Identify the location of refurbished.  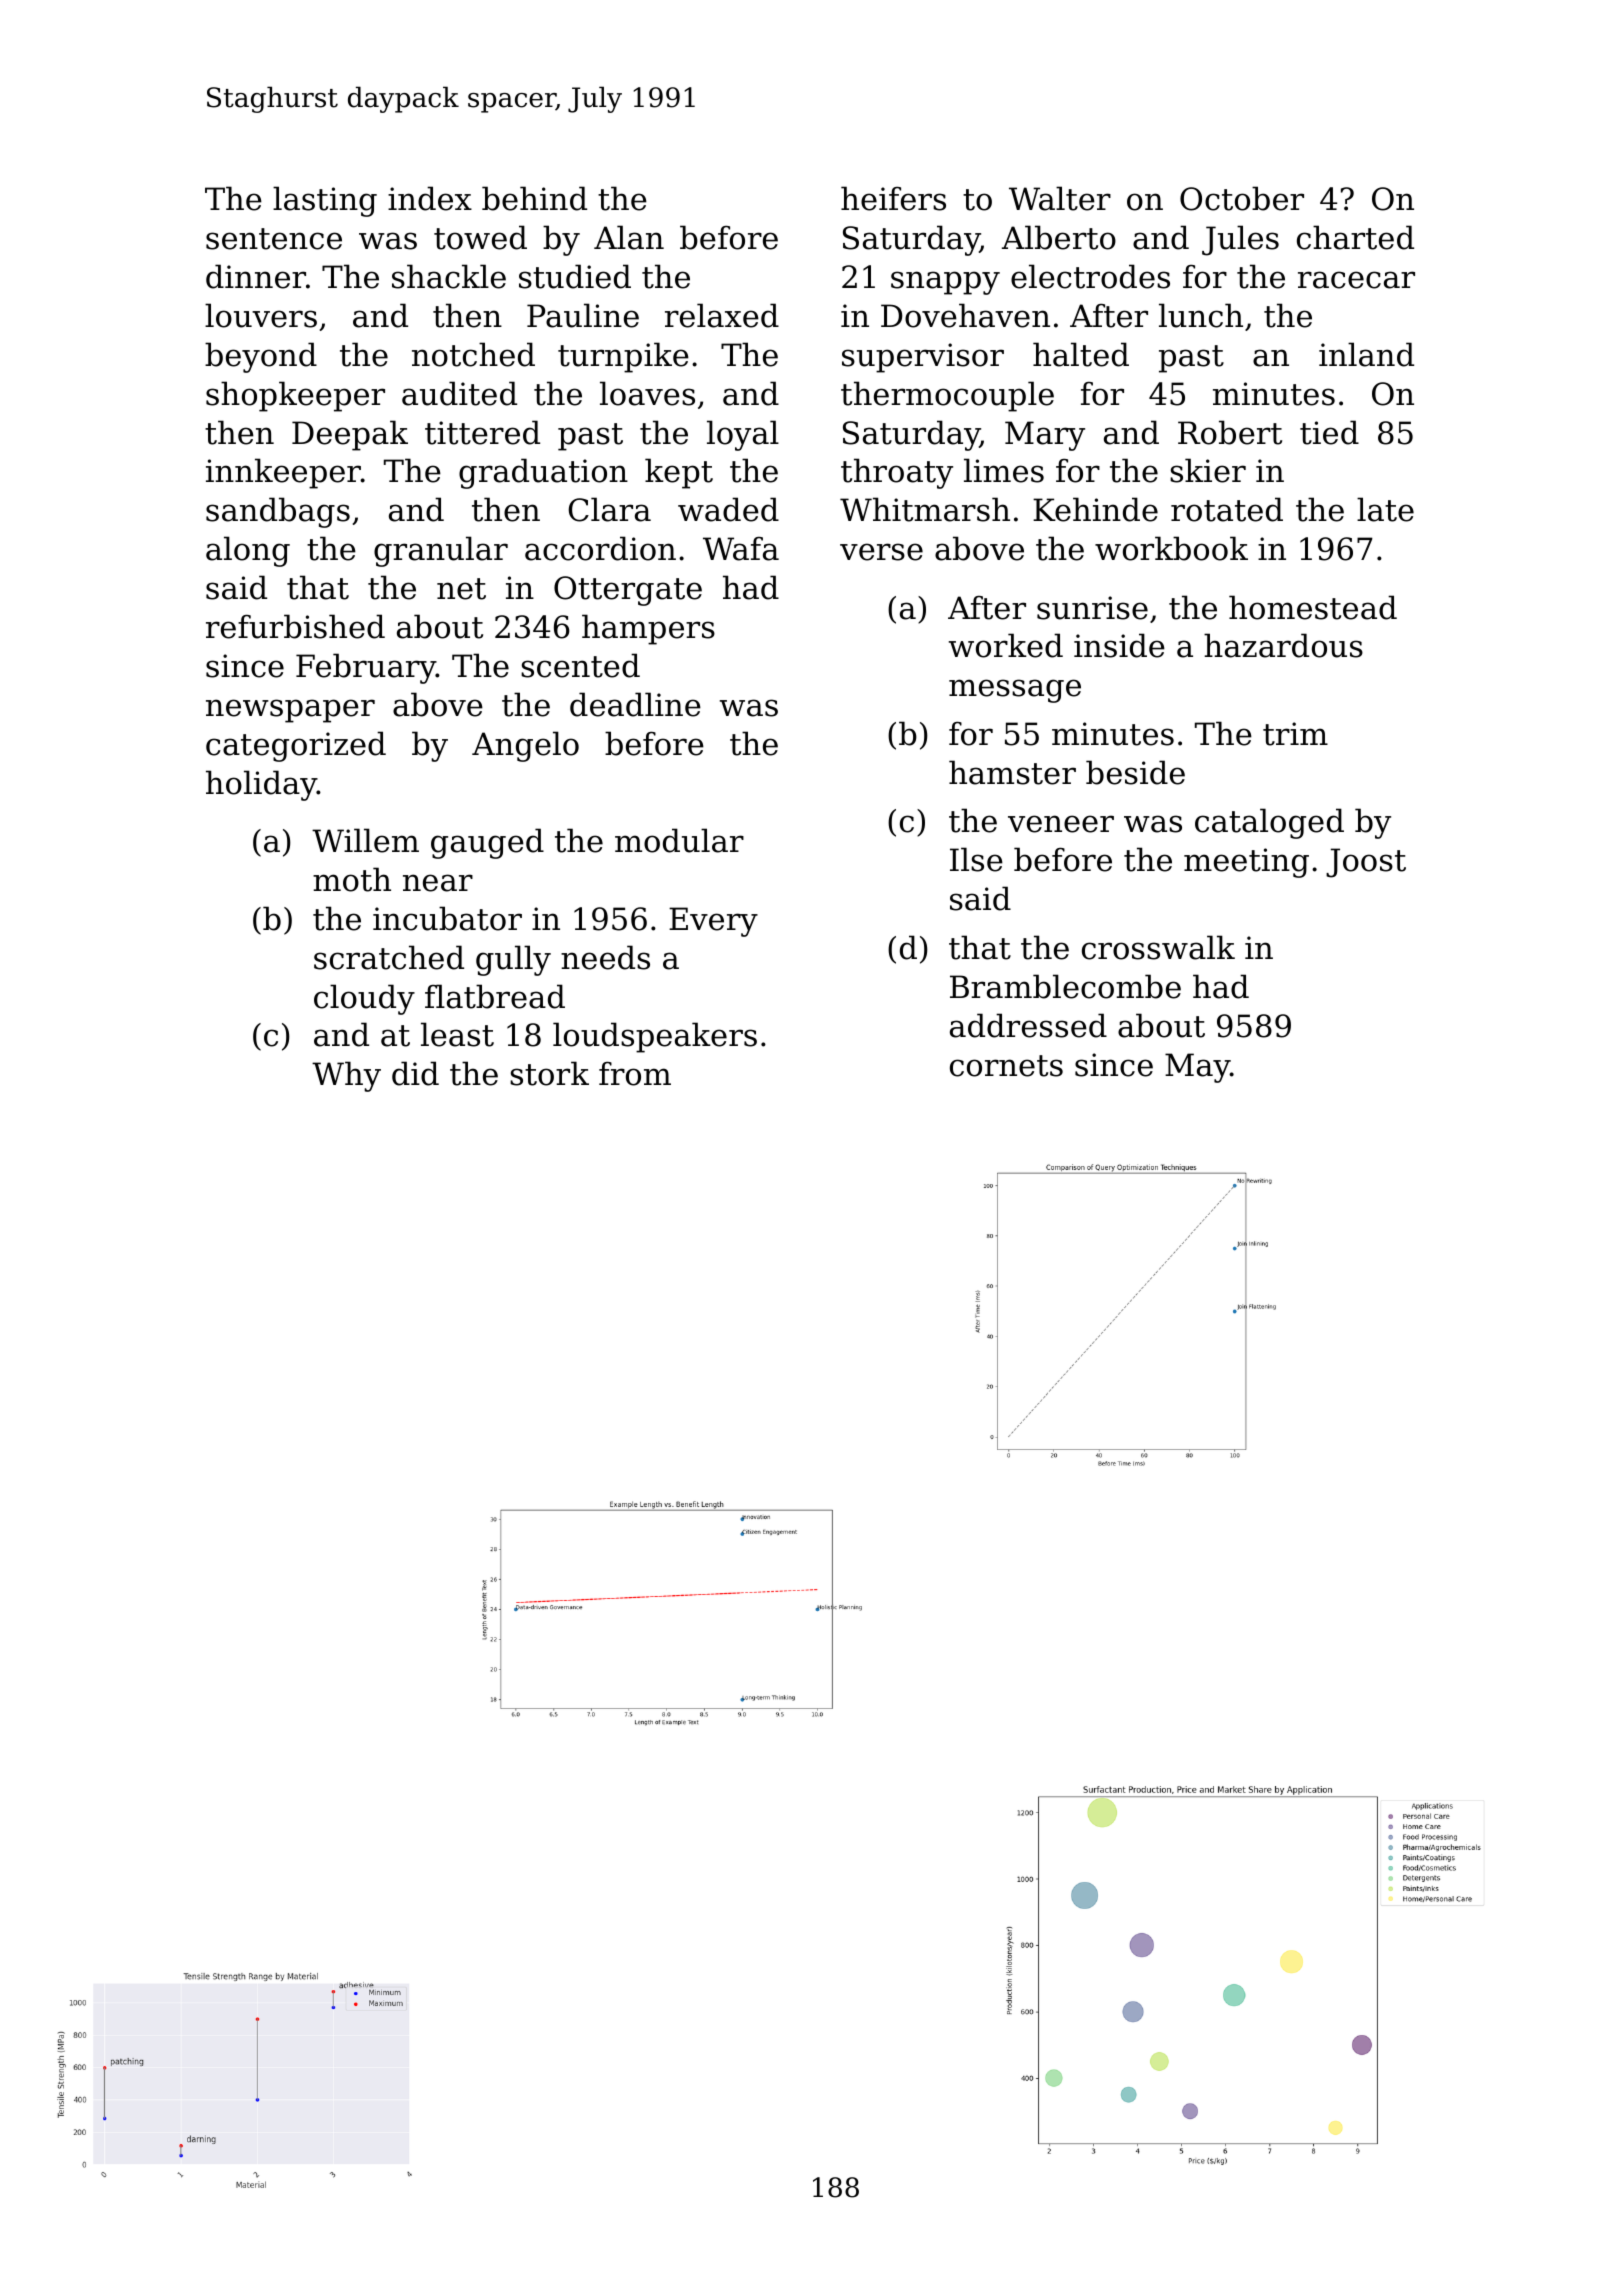
(295, 626).
